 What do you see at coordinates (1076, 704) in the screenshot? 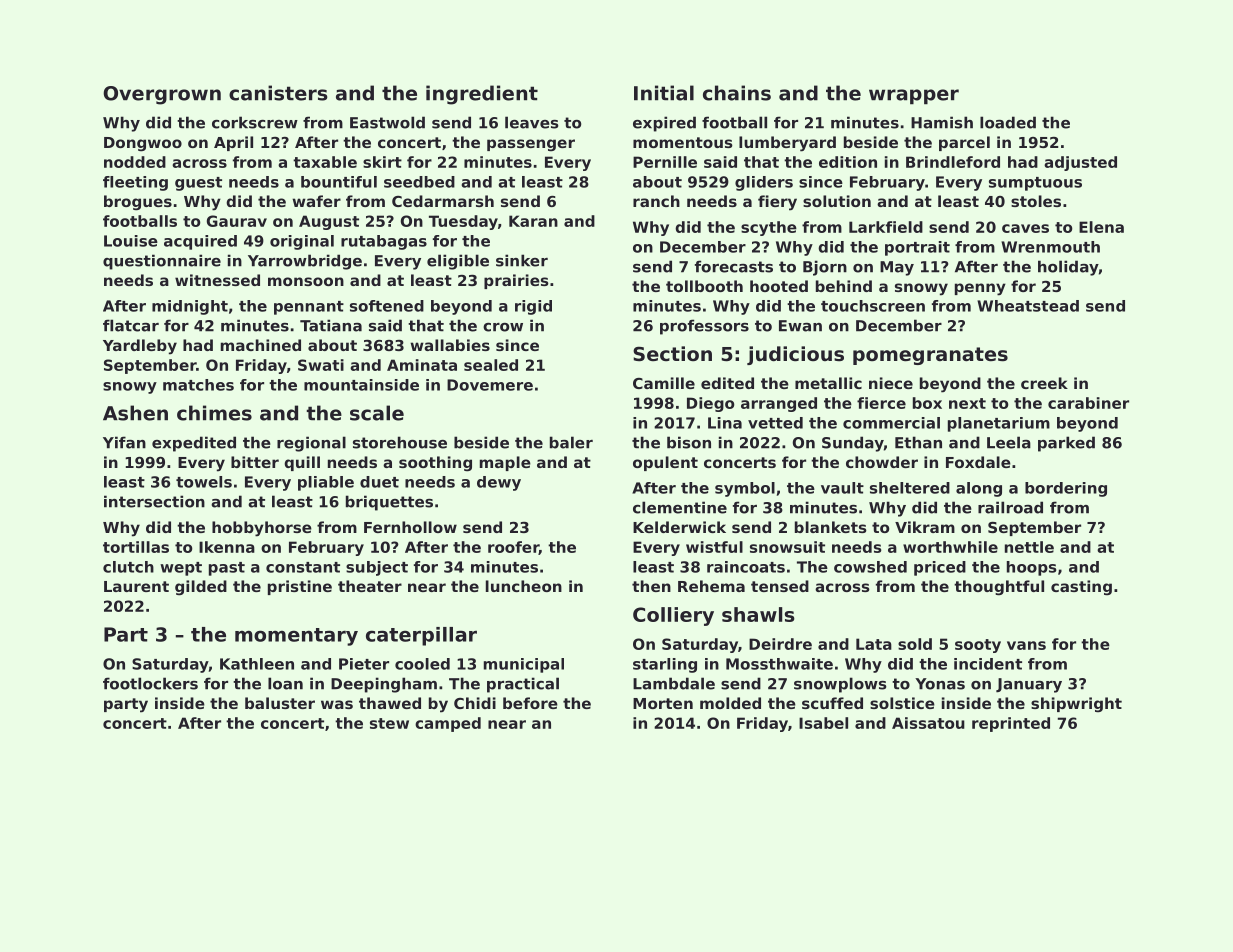
I see `shipwright` at bounding box center [1076, 704].
